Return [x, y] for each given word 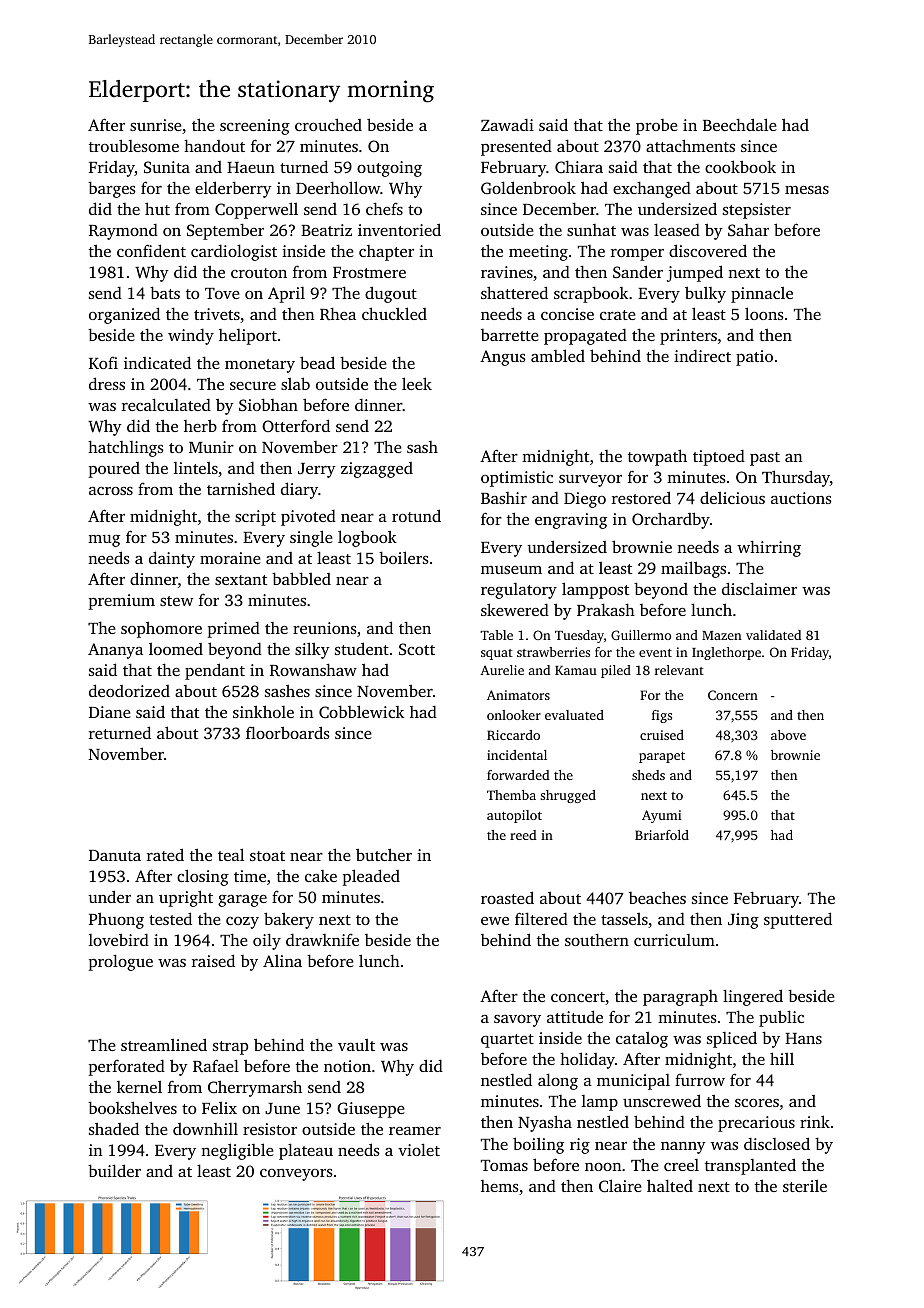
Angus [503, 358]
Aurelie [502, 670]
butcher [384, 855]
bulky [705, 295]
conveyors [296, 1175]
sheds [648, 775]
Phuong [116, 921]
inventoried [399, 229]
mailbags [693, 569]
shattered [514, 292]
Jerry [317, 470]
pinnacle [762, 295]
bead [317, 362]
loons [764, 313]
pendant [215, 671]
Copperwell [256, 210]
